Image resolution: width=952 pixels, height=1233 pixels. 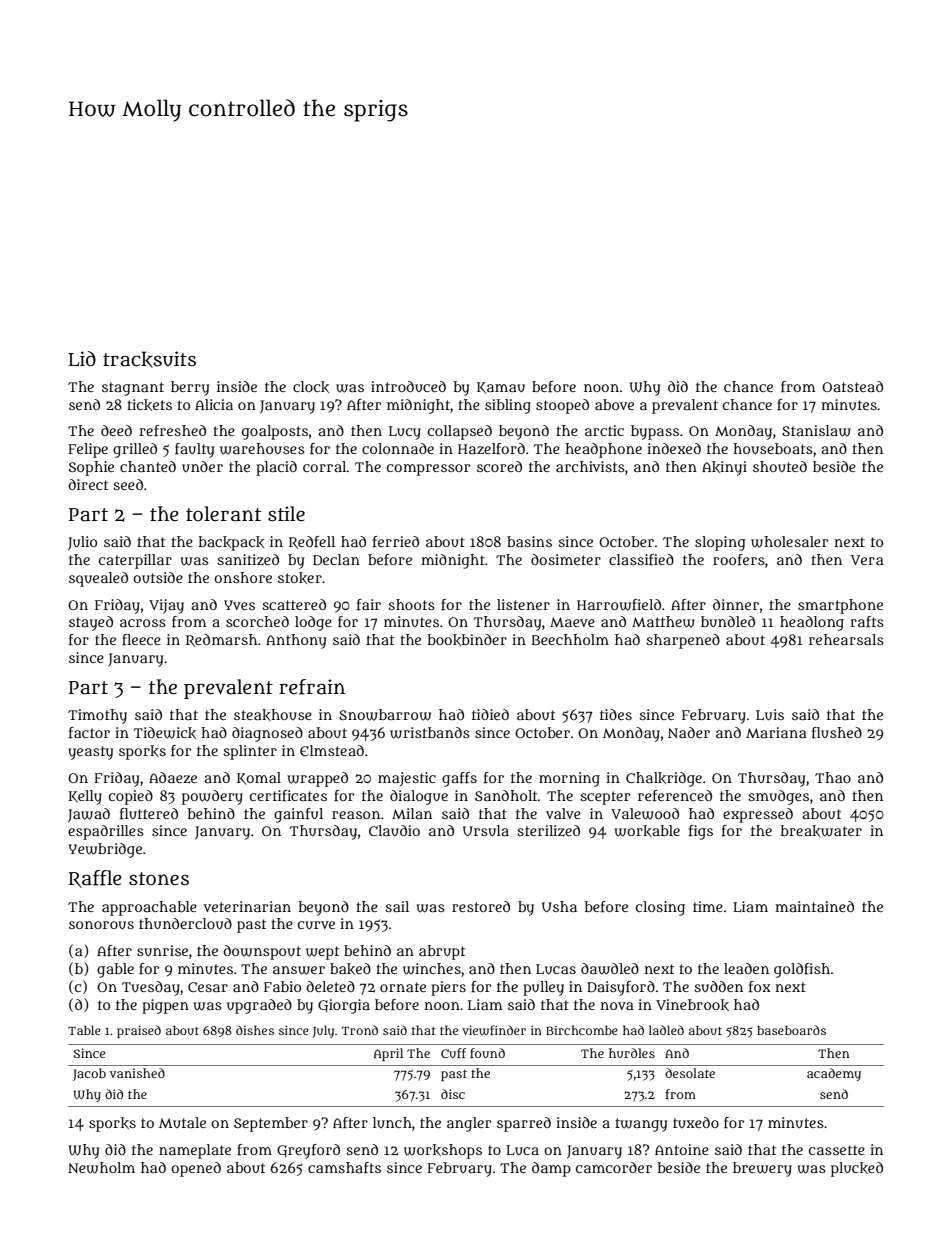 What do you see at coordinates (271, 1124) in the screenshot?
I see `September` at bounding box center [271, 1124].
